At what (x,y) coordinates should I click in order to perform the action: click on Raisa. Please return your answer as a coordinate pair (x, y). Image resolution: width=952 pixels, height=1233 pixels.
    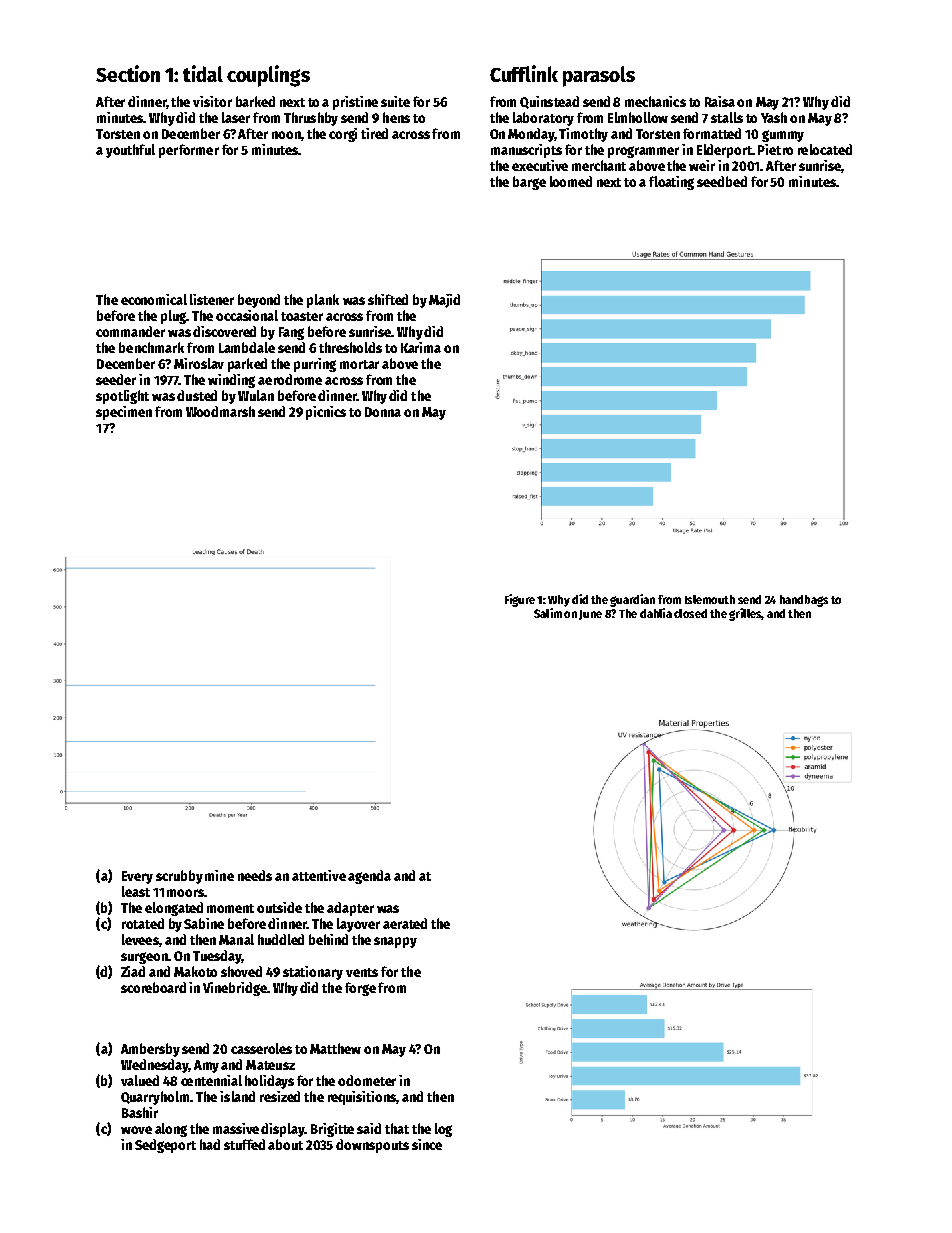
    Looking at the image, I should click on (720, 101).
